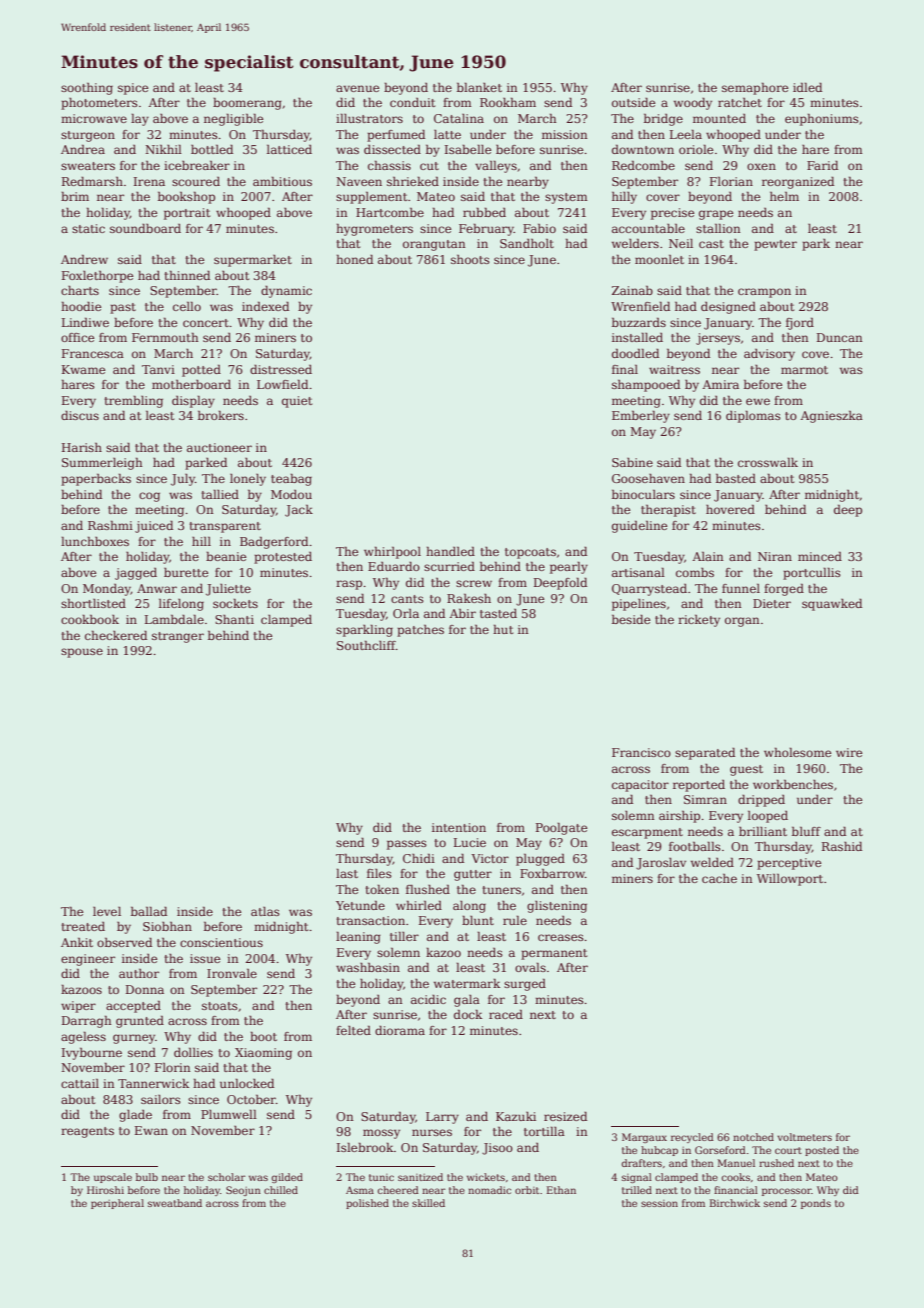 This document has height=1308, width=924. Describe the element at coordinates (365, 1147) in the document. I see `Islebrook` at that location.
